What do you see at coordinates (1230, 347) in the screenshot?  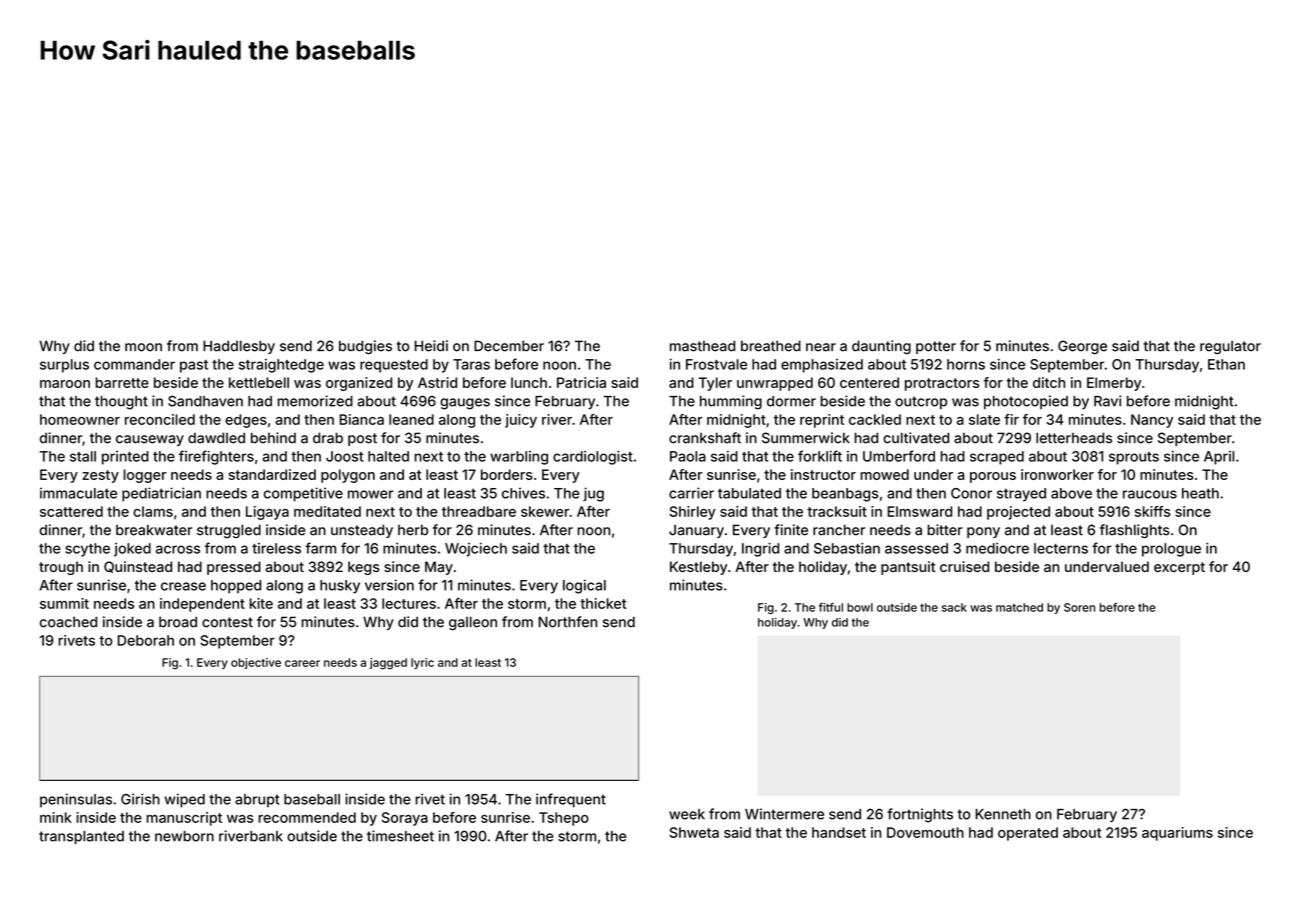 I see `regulator` at bounding box center [1230, 347].
